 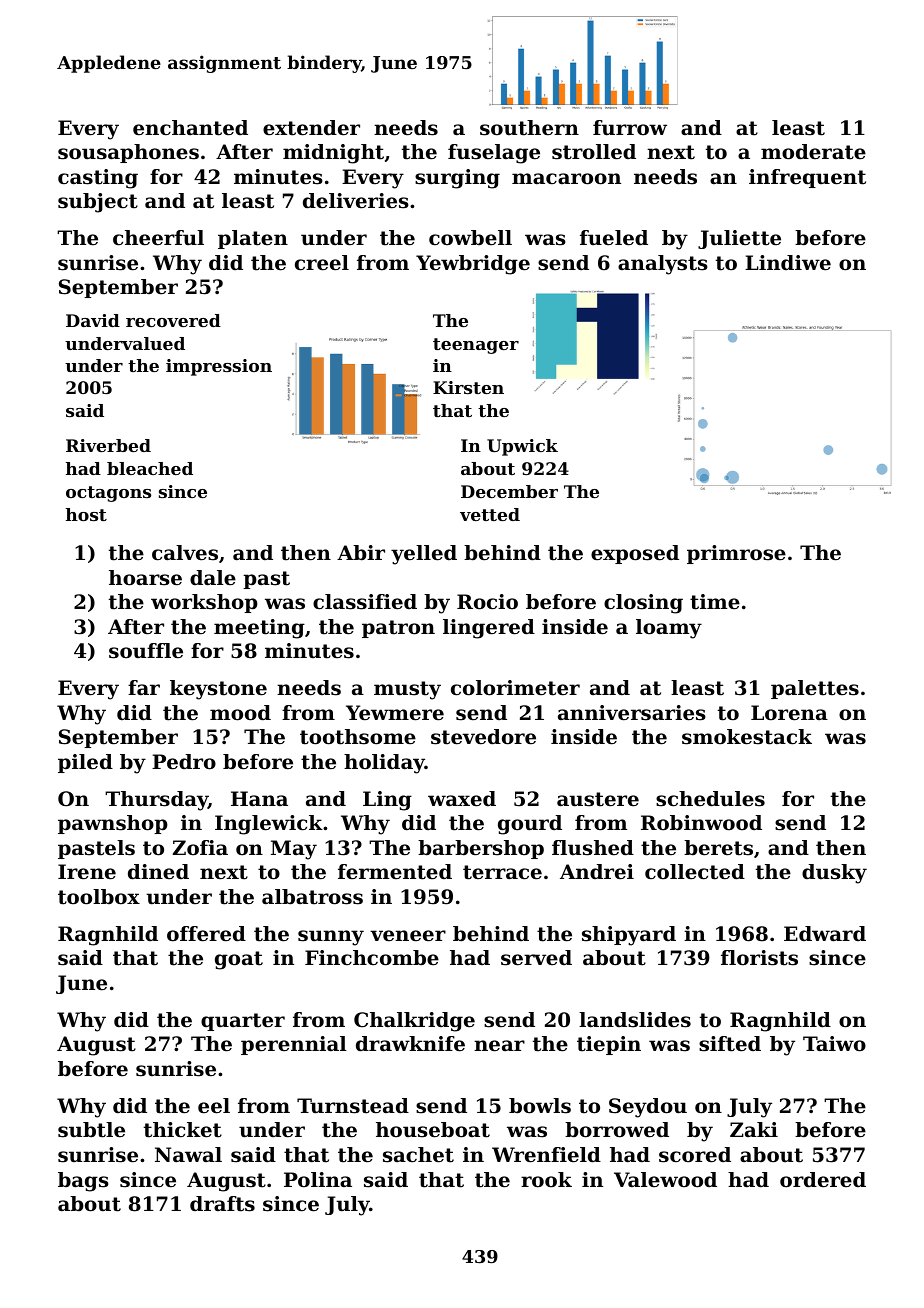 I want to click on subtle, so click(x=91, y=1130).
